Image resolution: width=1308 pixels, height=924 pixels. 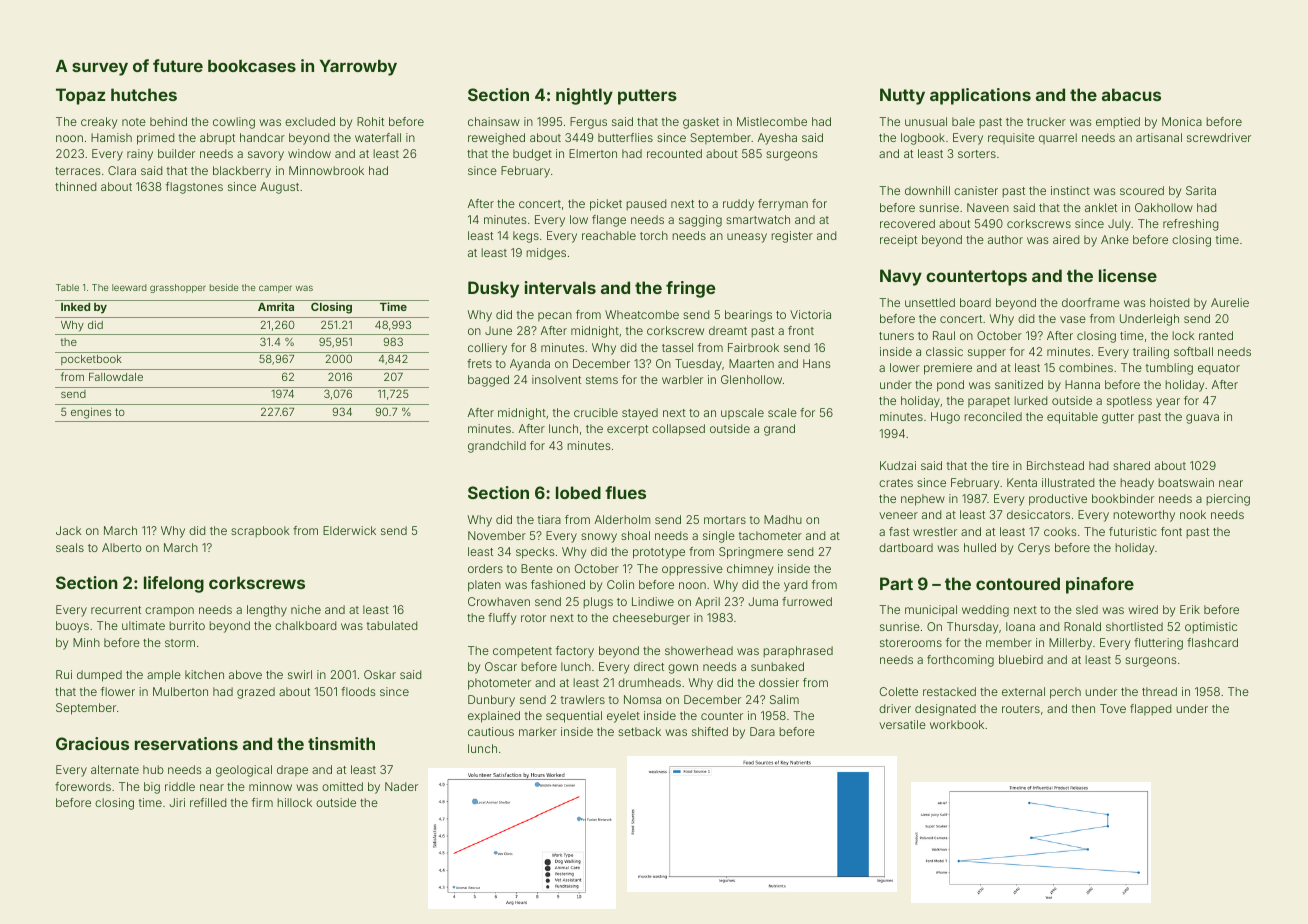 I want to click on bagged, so click(x=488, y=381).
